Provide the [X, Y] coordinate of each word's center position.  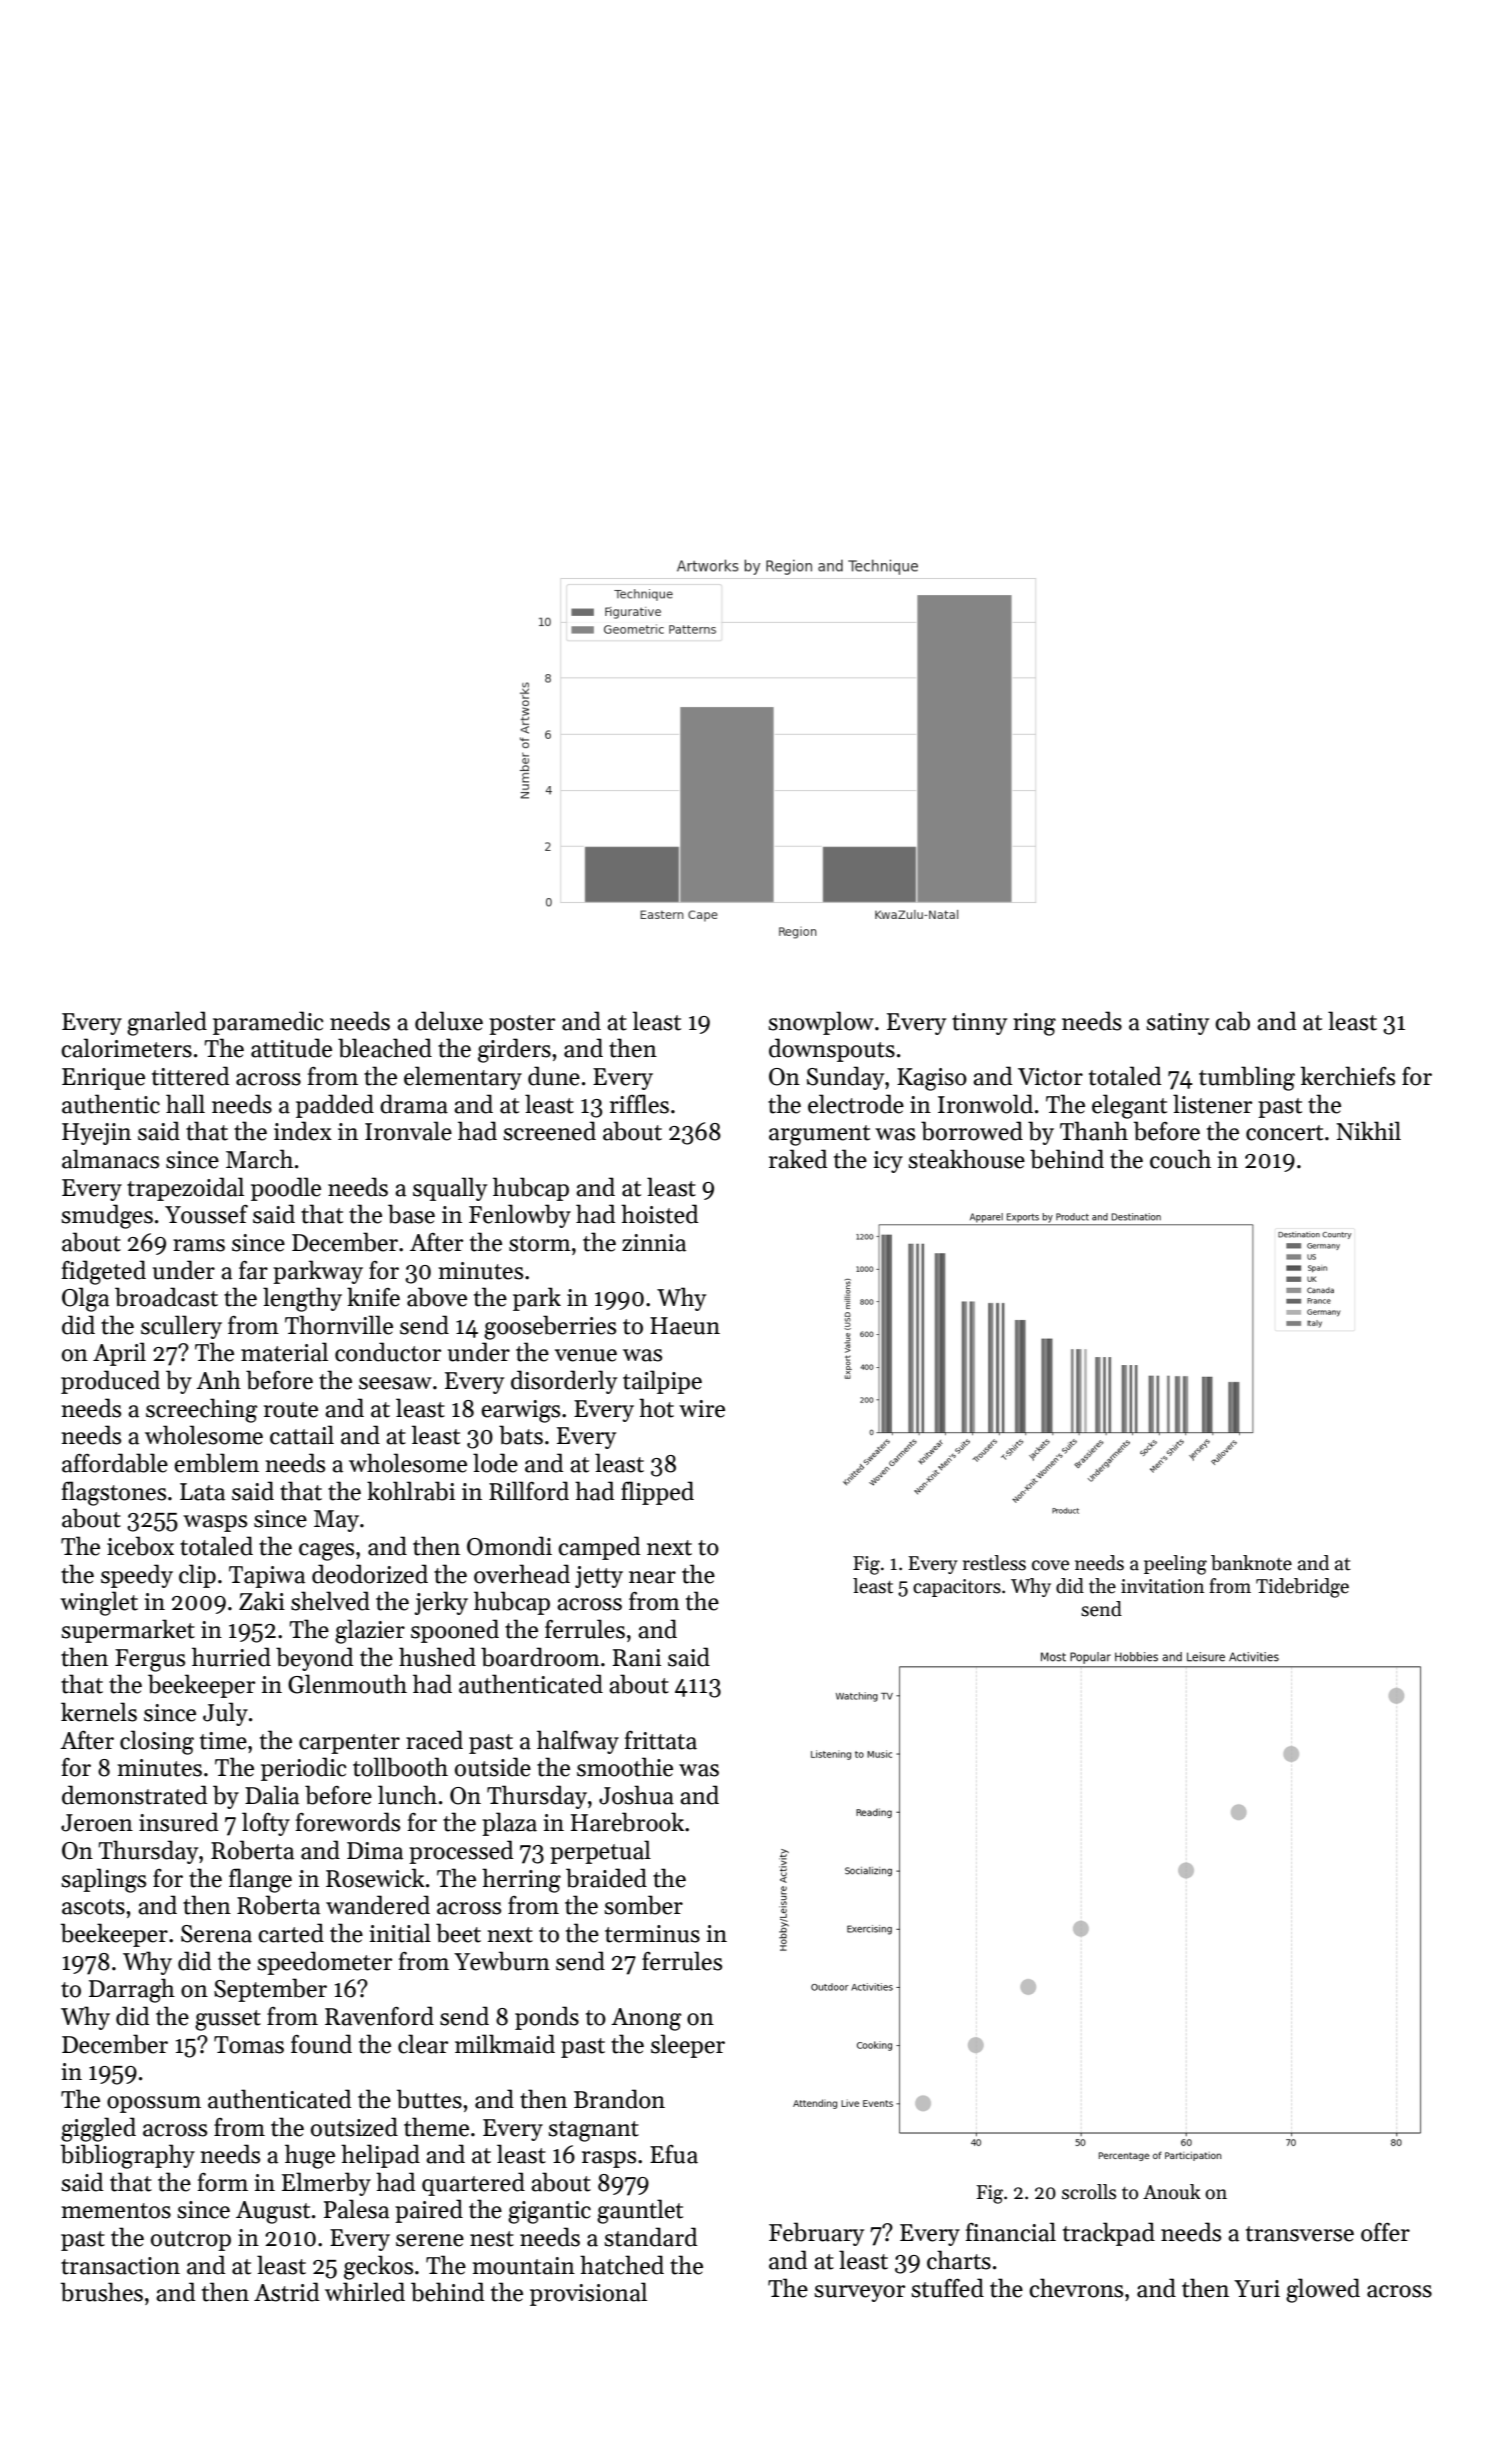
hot [656, 1408]
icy [888, 1162]
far [253, 1270]
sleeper [688, 2046]
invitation [1162, 1586]
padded [335, 1106]
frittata [661, 1740]
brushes [102, 2292]
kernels [99, 1712]
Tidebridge [1302, 1588]
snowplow [821, 1023]
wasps [215, 1523]
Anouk [1172, 2192]
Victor [1050, 1077]
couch [1180, 1159]
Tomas [249, 2045]
